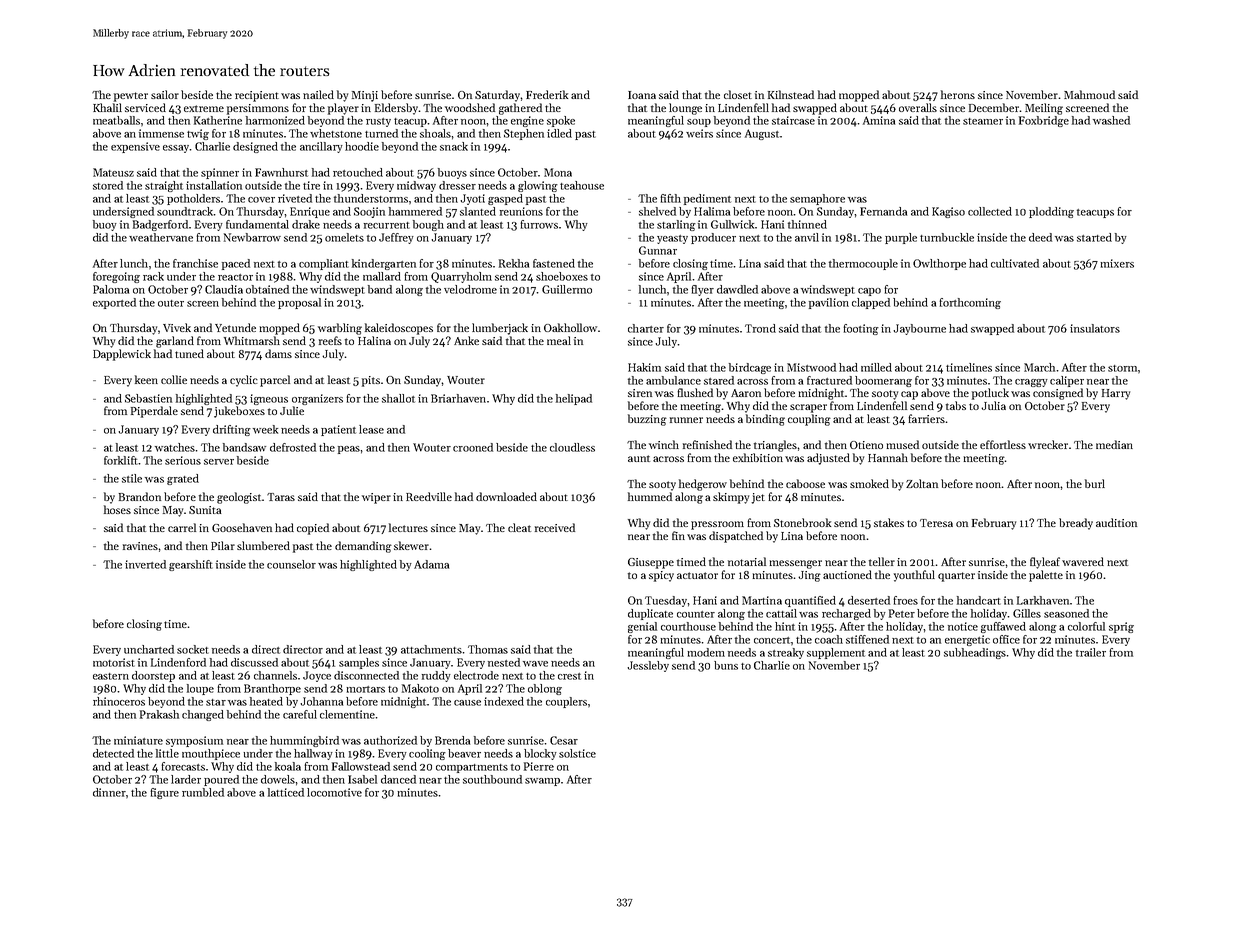 The width and height of the image is (1233, 952). What do you see at coordinates (658, 250) in the image?
I see `Gunnar` at bounding box center [658, 250].
